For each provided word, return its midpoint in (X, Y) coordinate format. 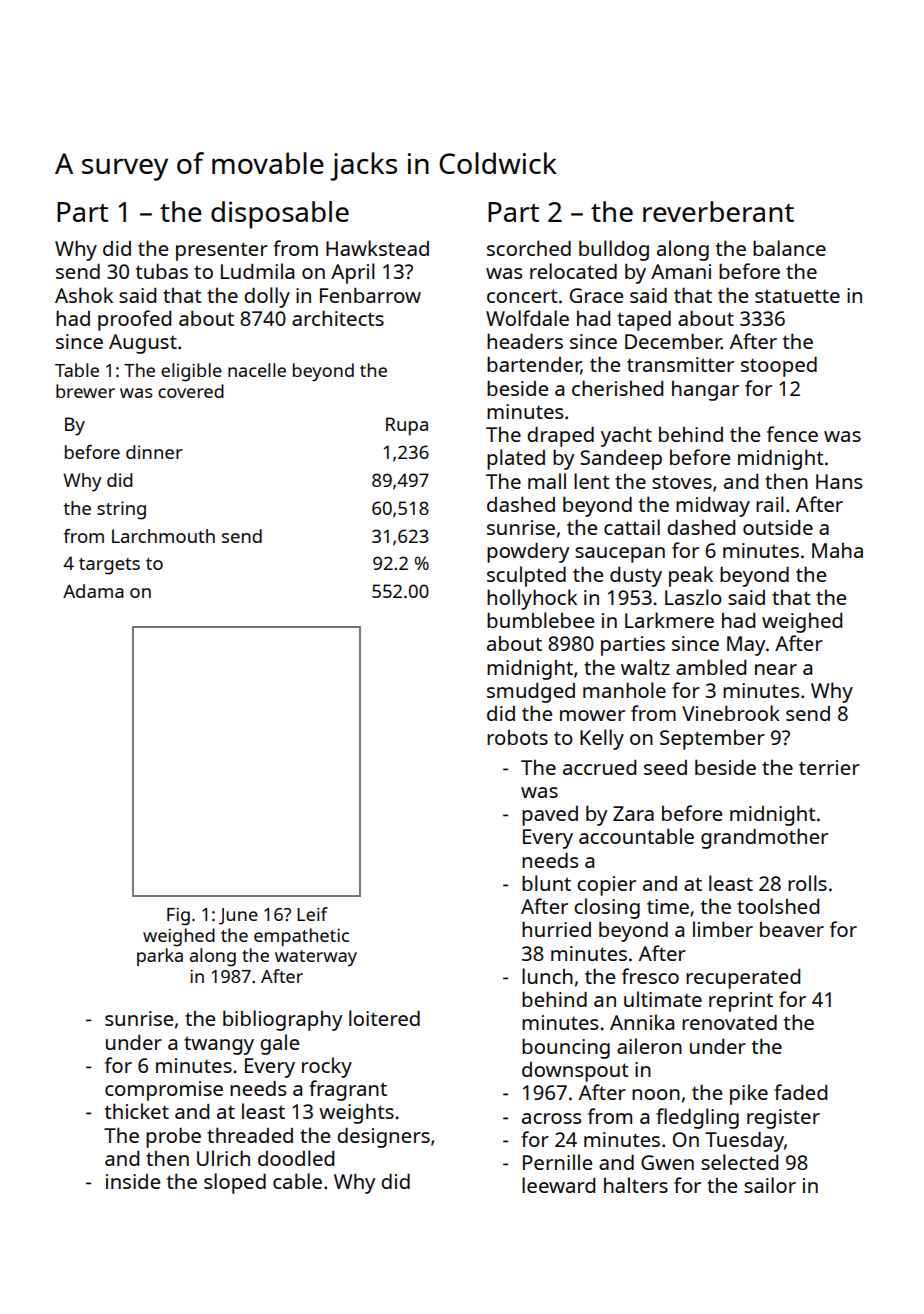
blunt (546, 883)
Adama (93, 591)
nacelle (257, 370)
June (238, 916)
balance (789, 248)
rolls (807, 883)
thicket (137, 1111)
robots (517, 737)
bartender (534, 365)
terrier (829, 767)
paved (550, 816)
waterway (316, 958)
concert (522, 296)
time (668, 906)
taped (644, 321)
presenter (222, 251)
